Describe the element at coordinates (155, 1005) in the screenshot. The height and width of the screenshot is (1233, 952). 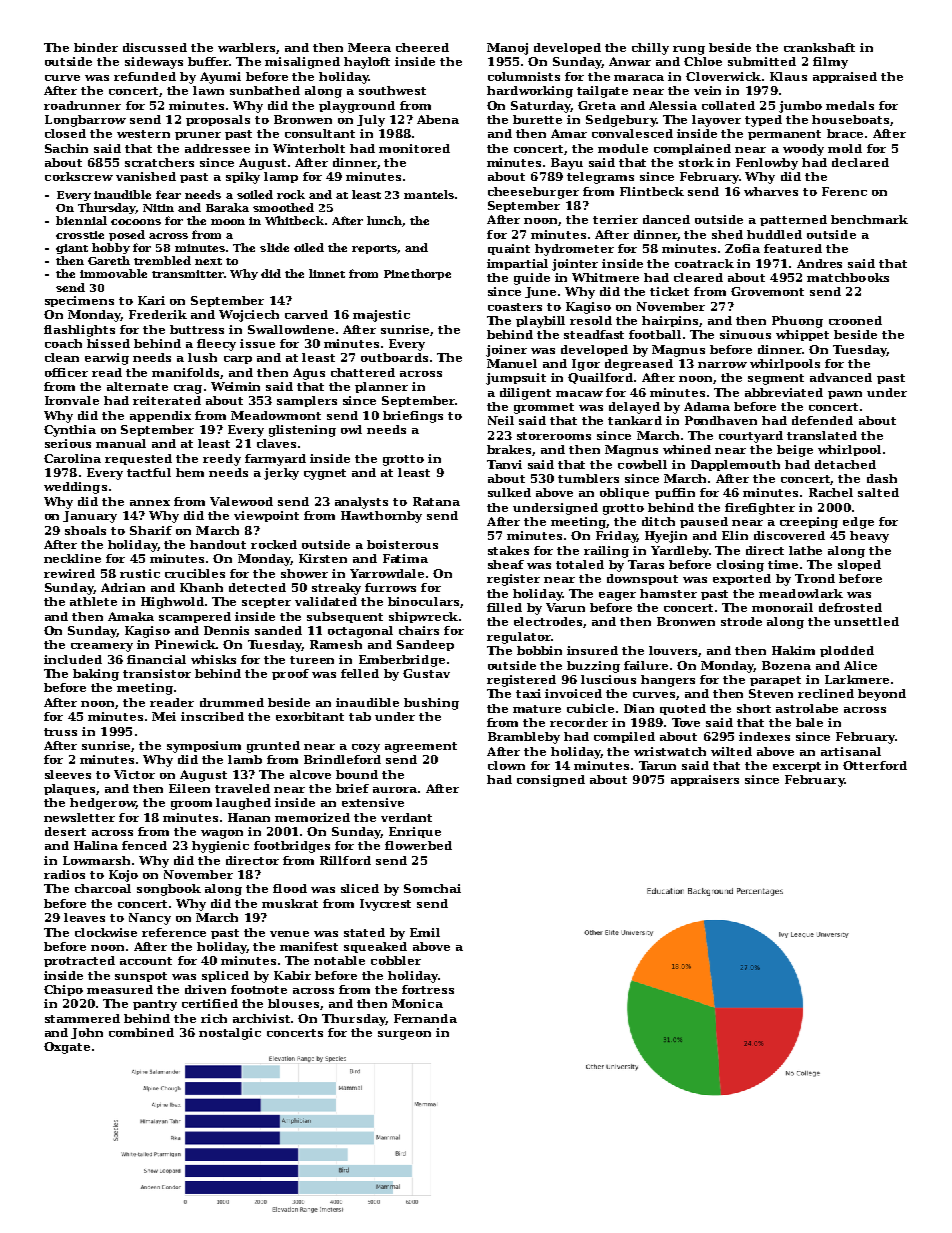
I see `pantry` at that location.
